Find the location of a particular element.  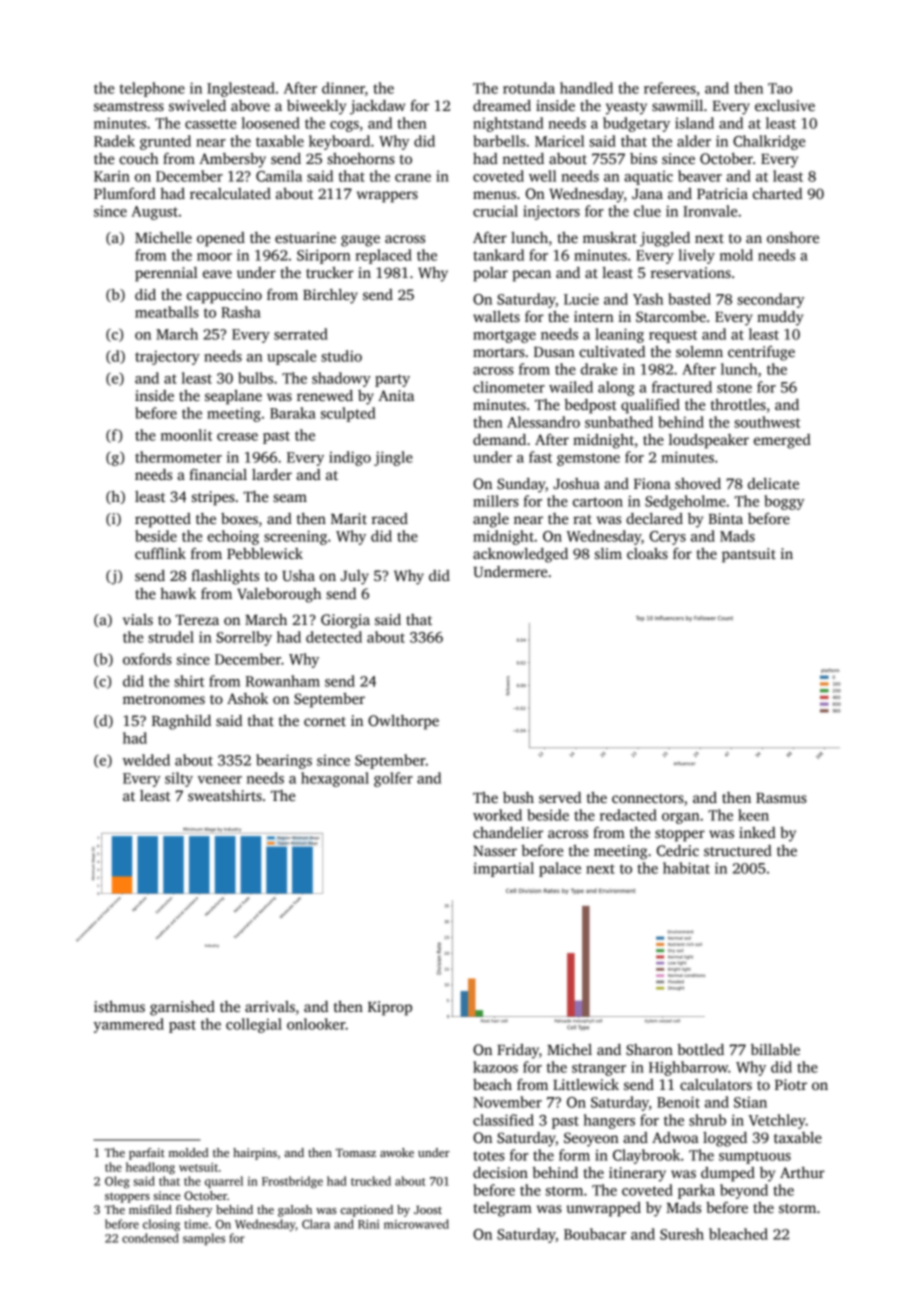

Kiprop is located at coordinates (390, 1008).
